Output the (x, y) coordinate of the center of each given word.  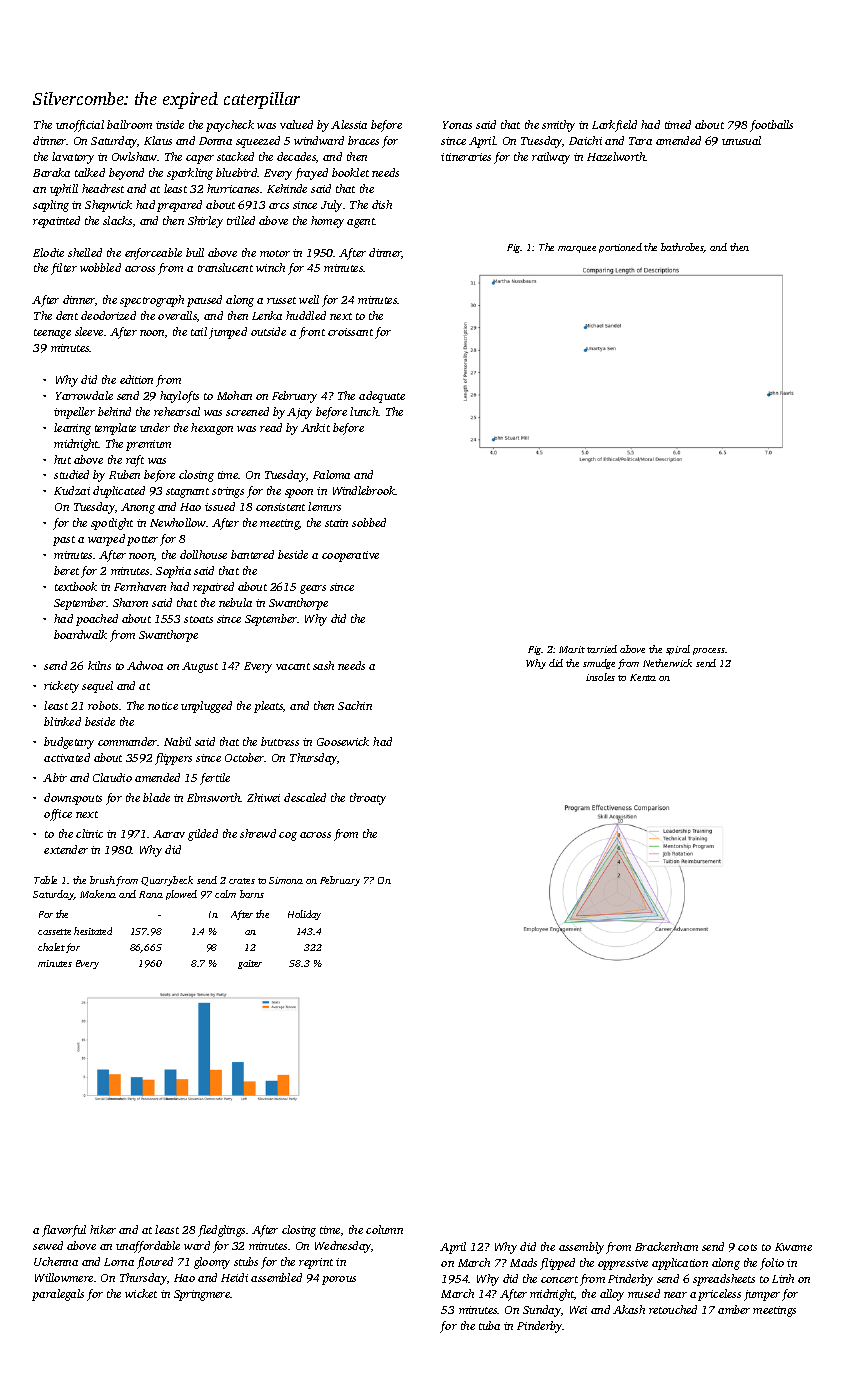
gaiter (250, 964)
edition (136, 379)
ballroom (129, 124)
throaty (368, 799)
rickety (61, 687)
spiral (678, 650)
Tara (640, 141)
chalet (51, 947)
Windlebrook (364, 490)
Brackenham (666, 1246)
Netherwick (667, 663)
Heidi (234, 1277)
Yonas (457, 125)
